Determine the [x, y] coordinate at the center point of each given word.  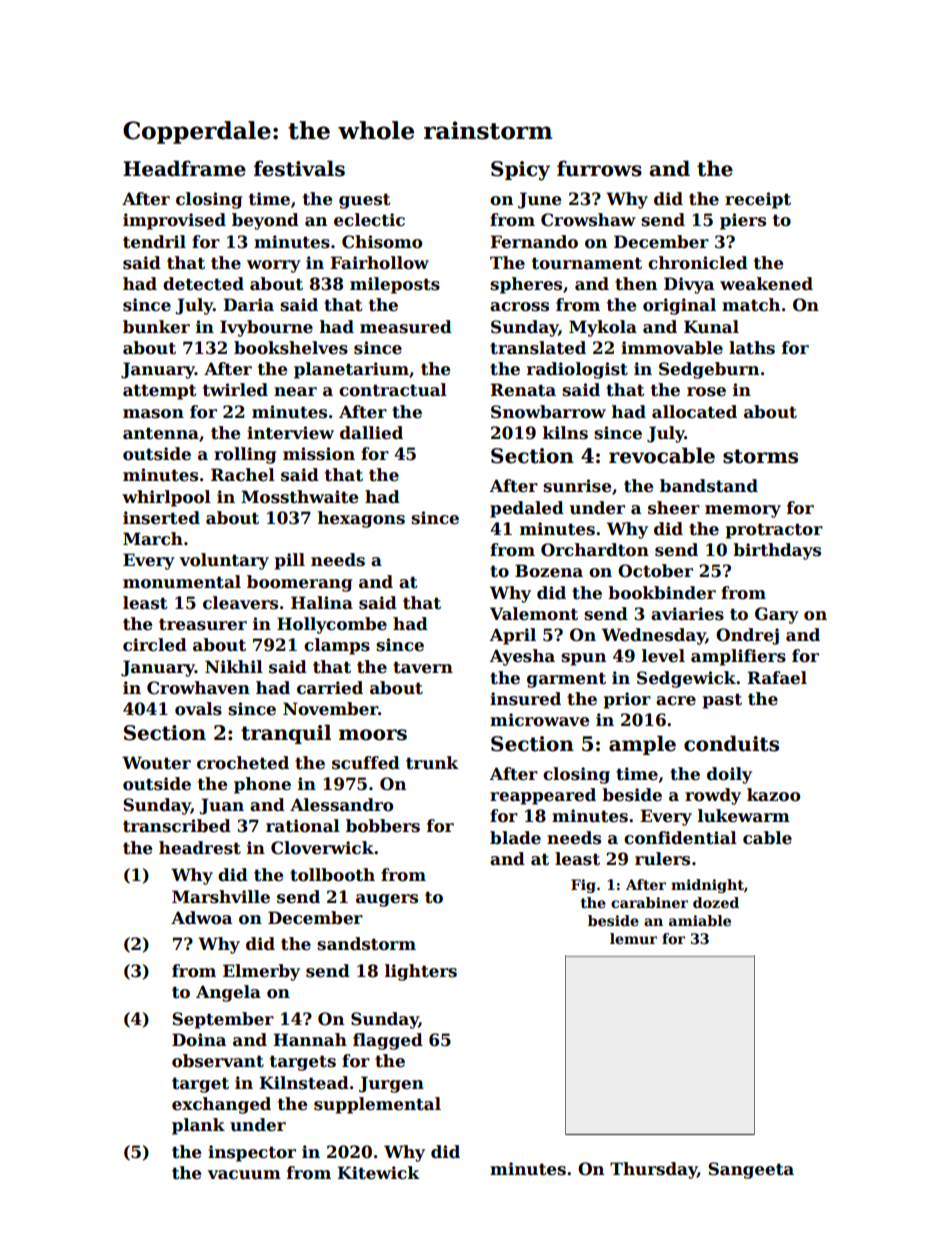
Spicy [520, 171]
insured [525, 699]
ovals [198, 709]
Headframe [184, 168]
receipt [758, 200]
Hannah [310, 1039]
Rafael [777, 678]
